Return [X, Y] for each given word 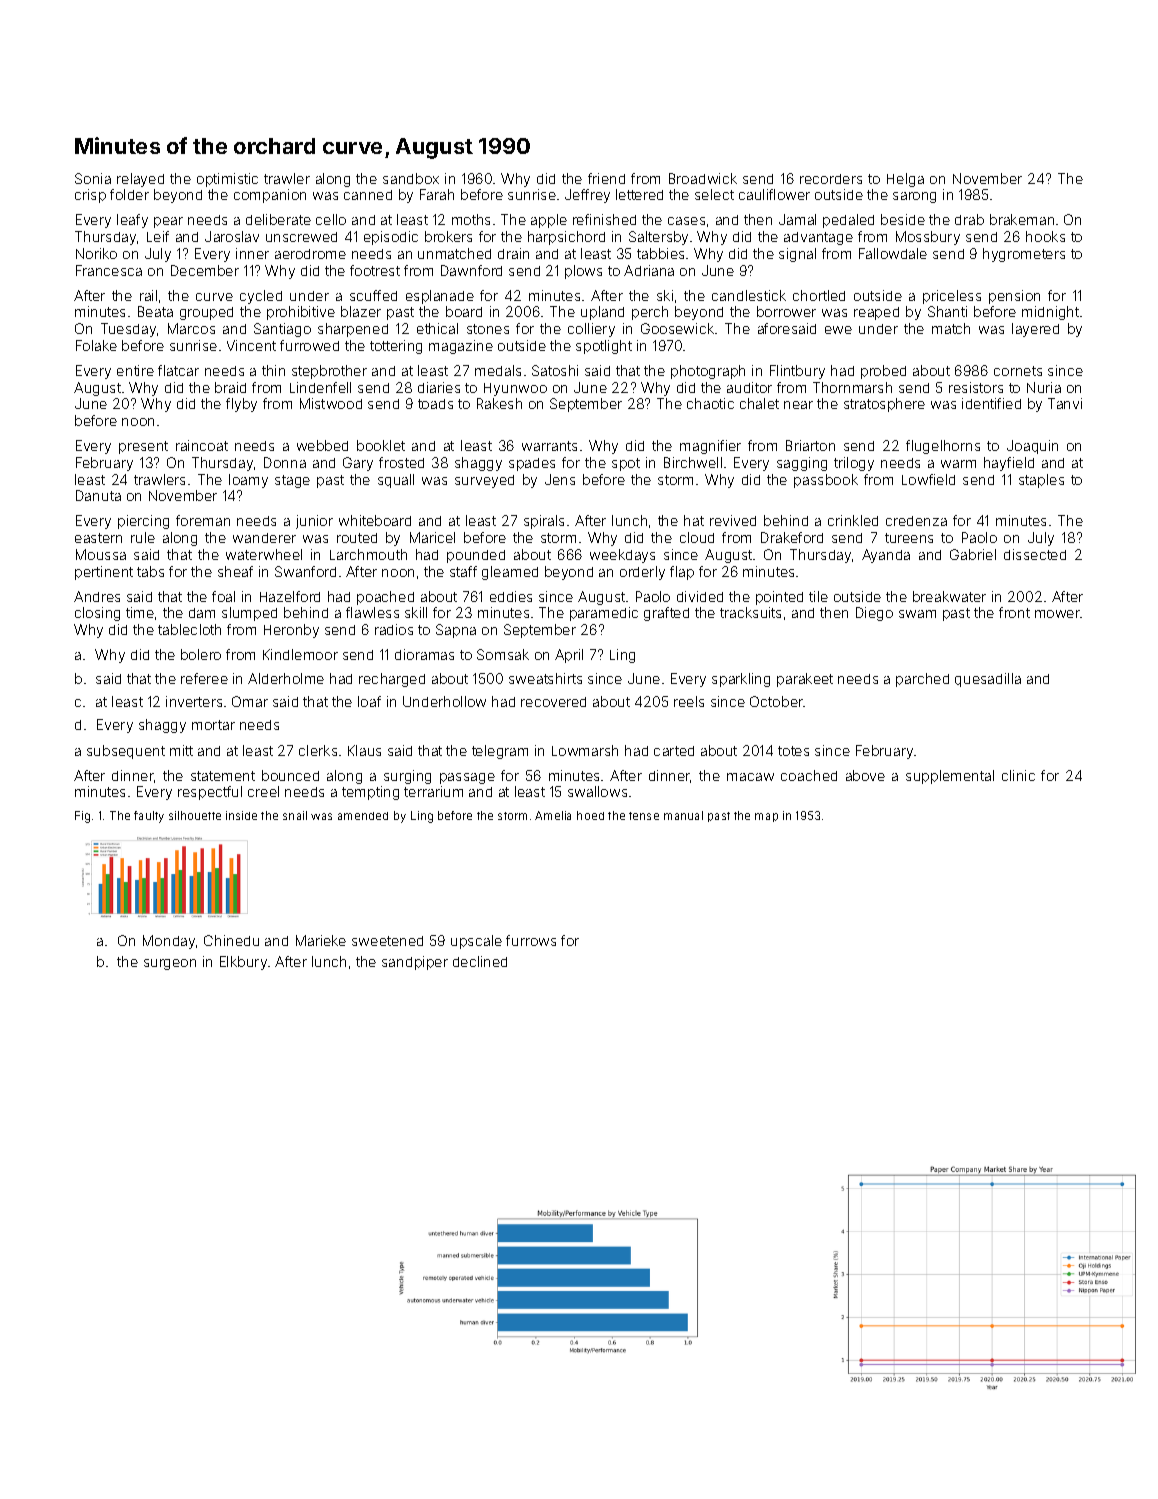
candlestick [749, 295]
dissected [1035, 554]
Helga [905, 180]
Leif [158, 236]
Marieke [321, 940]
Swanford [305, 571]
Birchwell [693, 462]
